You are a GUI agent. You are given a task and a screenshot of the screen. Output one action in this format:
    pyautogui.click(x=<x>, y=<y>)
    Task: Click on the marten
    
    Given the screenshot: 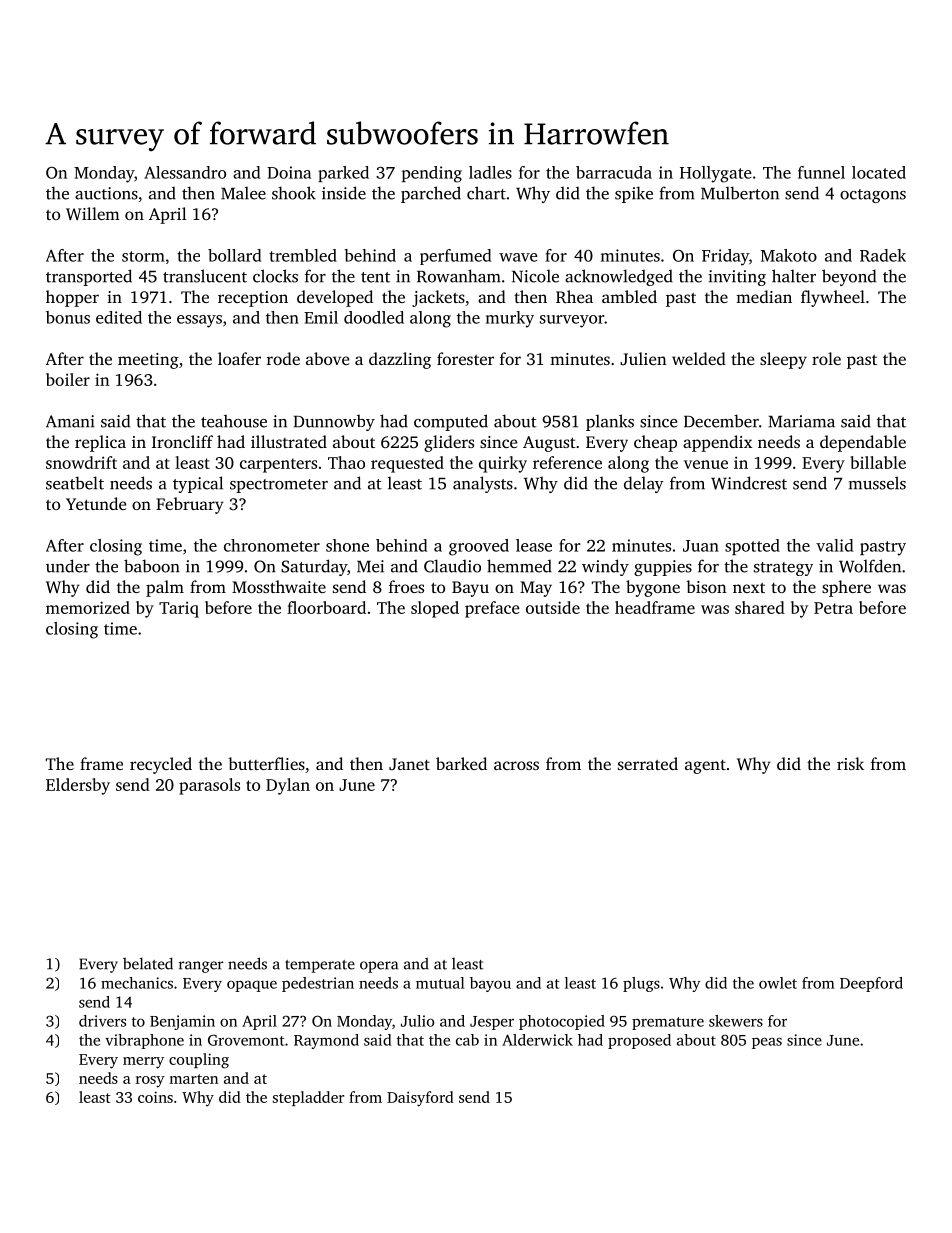 What is the action you would take?
    pyautogui.click(x=193, y=1079)
